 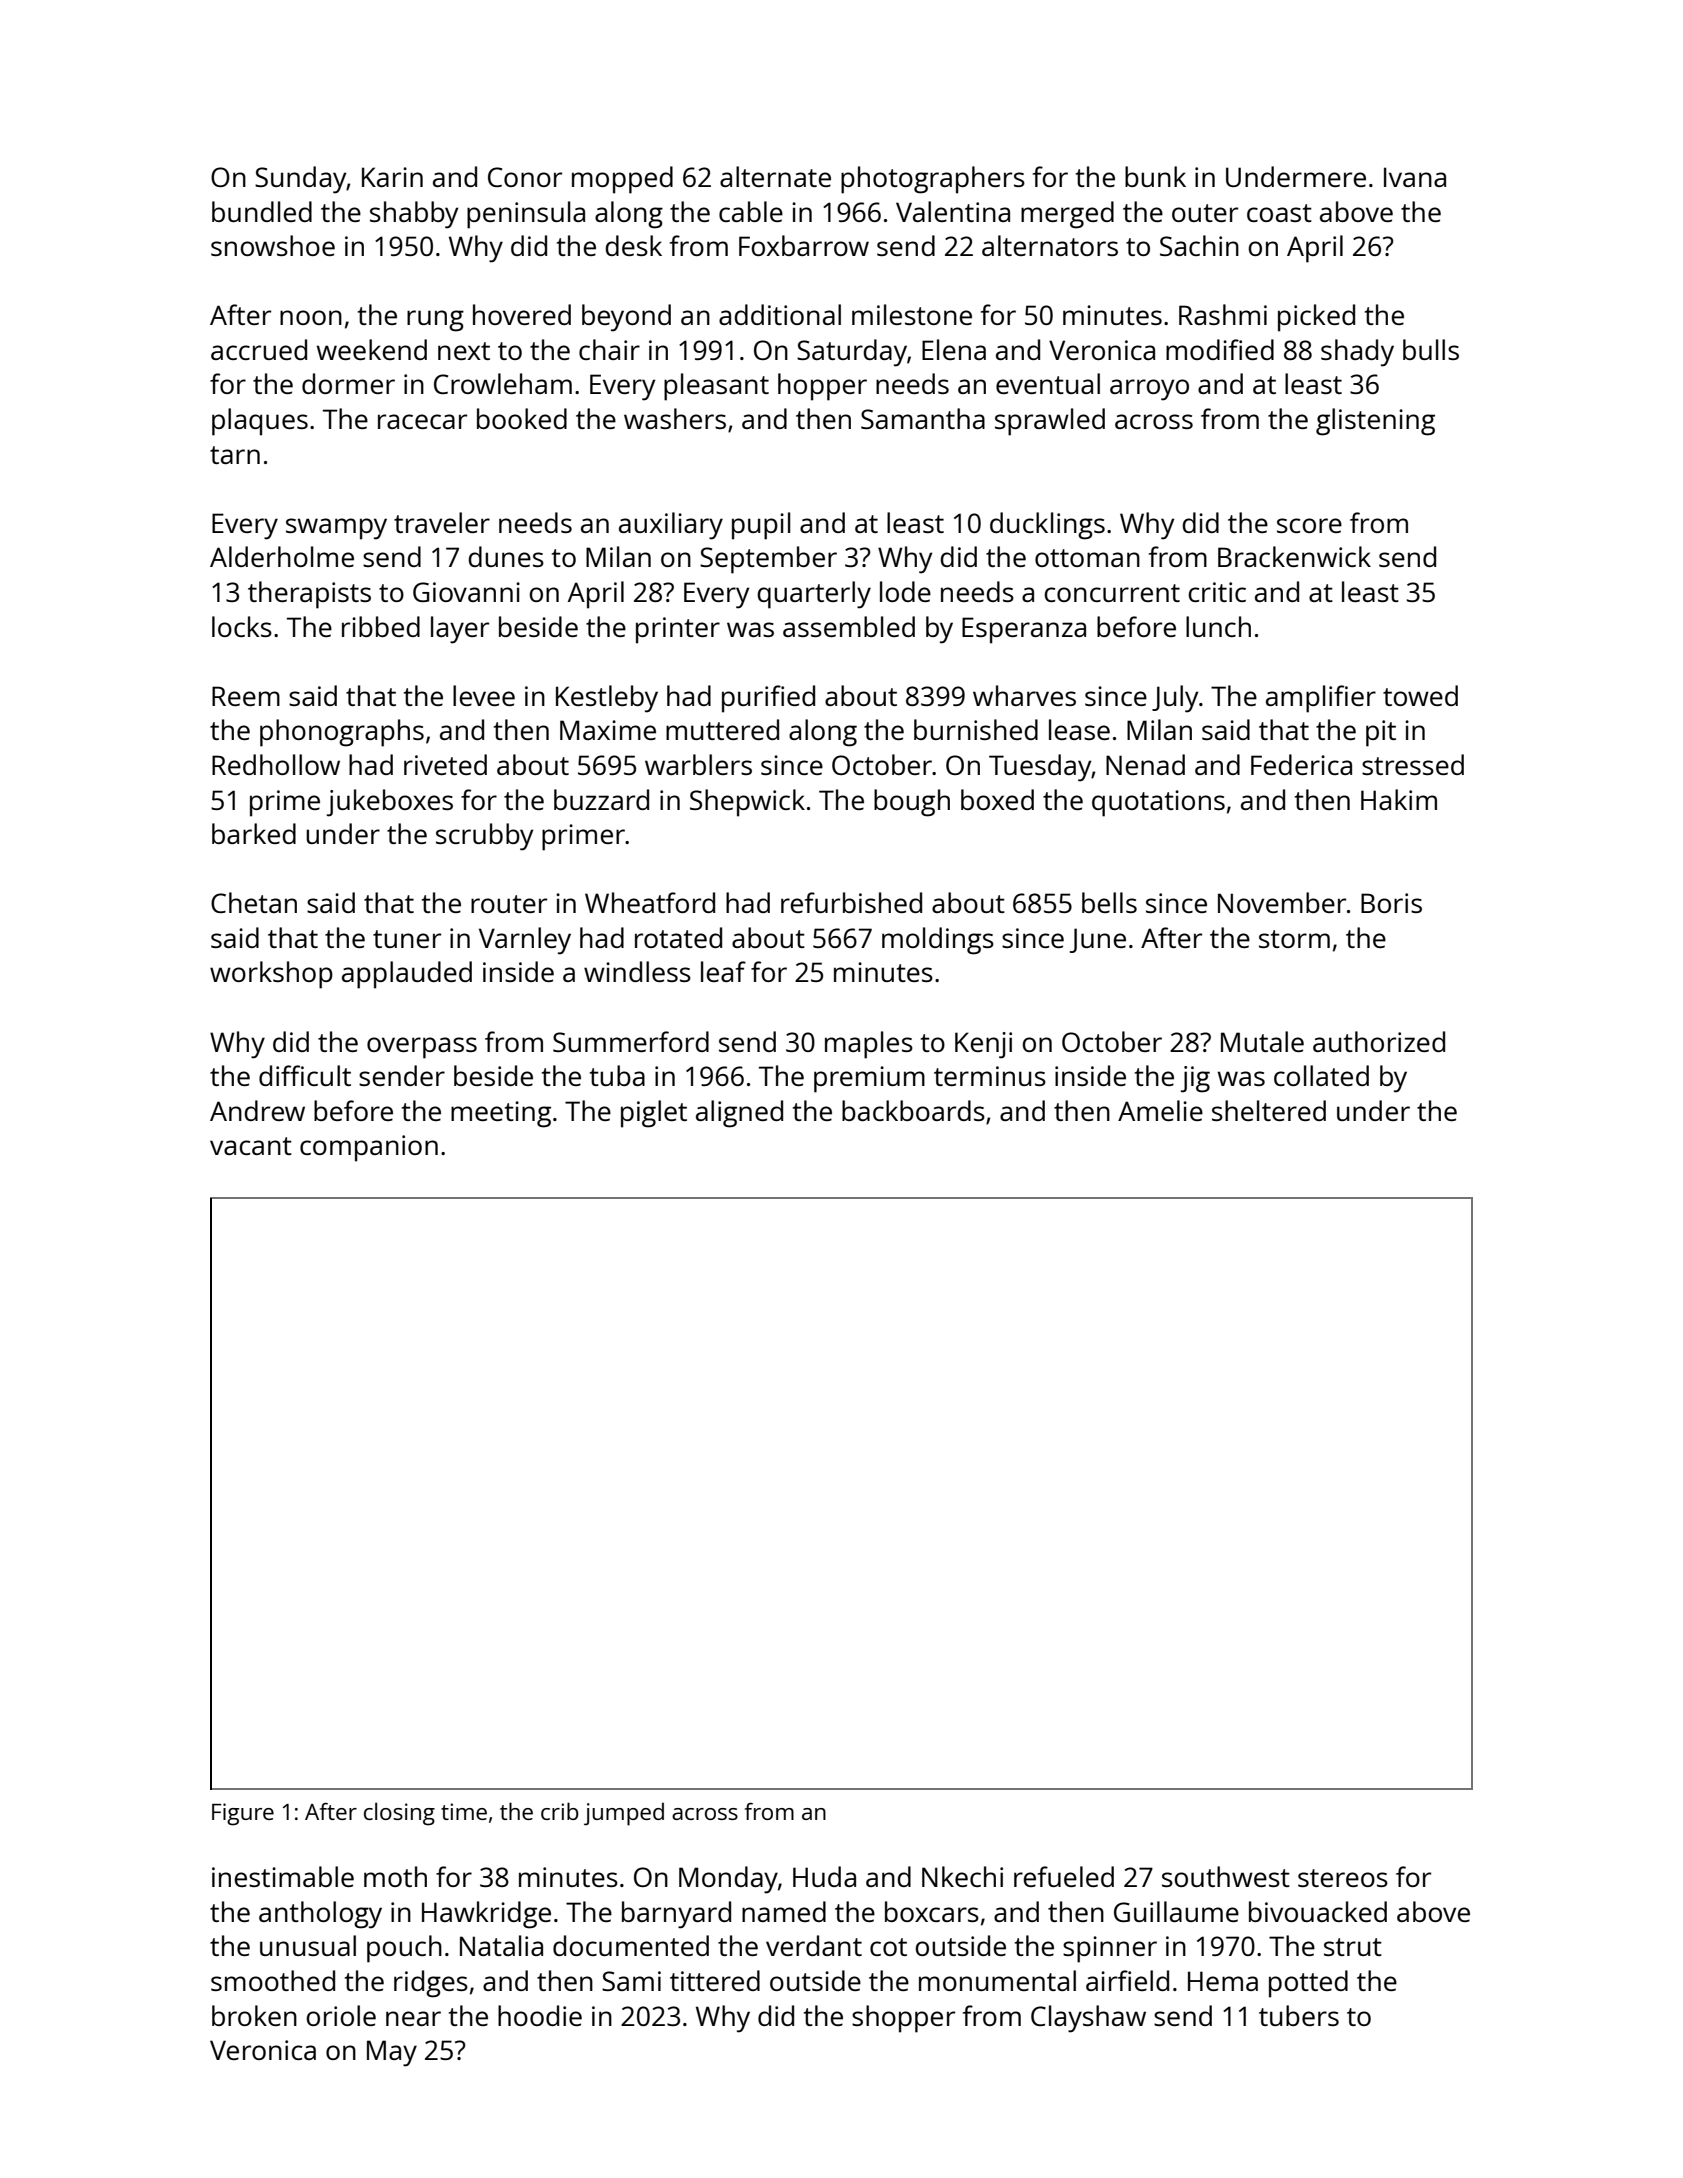 I want to click on jumped, so click(x=624, y=1814).
